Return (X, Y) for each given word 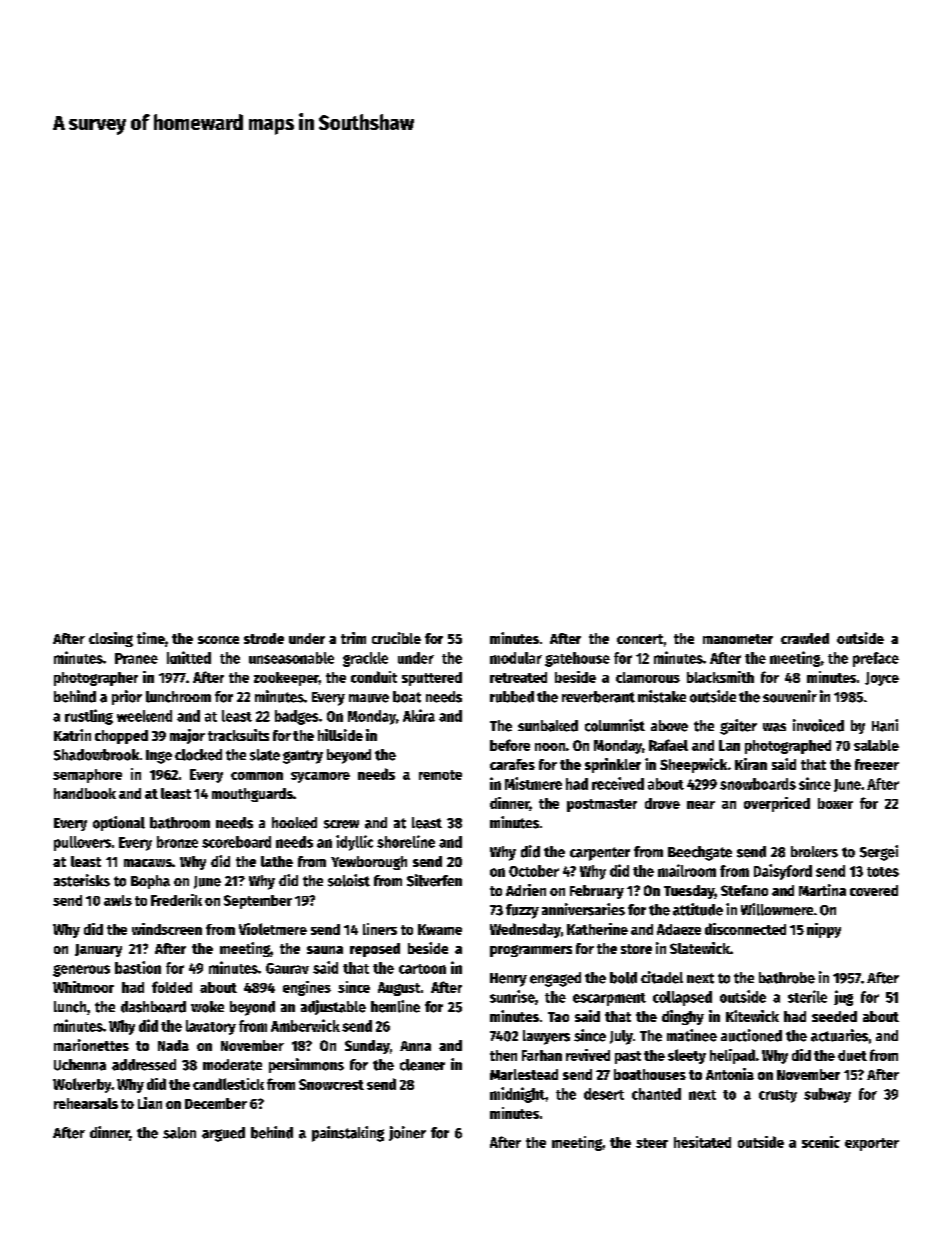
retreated (518, 677)
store (636, 949)
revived (588, 1055)
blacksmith (720, 677)
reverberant (598, 697)
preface (876, 659)
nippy (824, 930)
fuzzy (522, 911)
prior (127, 697)
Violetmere (273, 929)
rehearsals (86, 1103)
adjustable (333, 1007)
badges (296, 717)
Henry (508, 980)
